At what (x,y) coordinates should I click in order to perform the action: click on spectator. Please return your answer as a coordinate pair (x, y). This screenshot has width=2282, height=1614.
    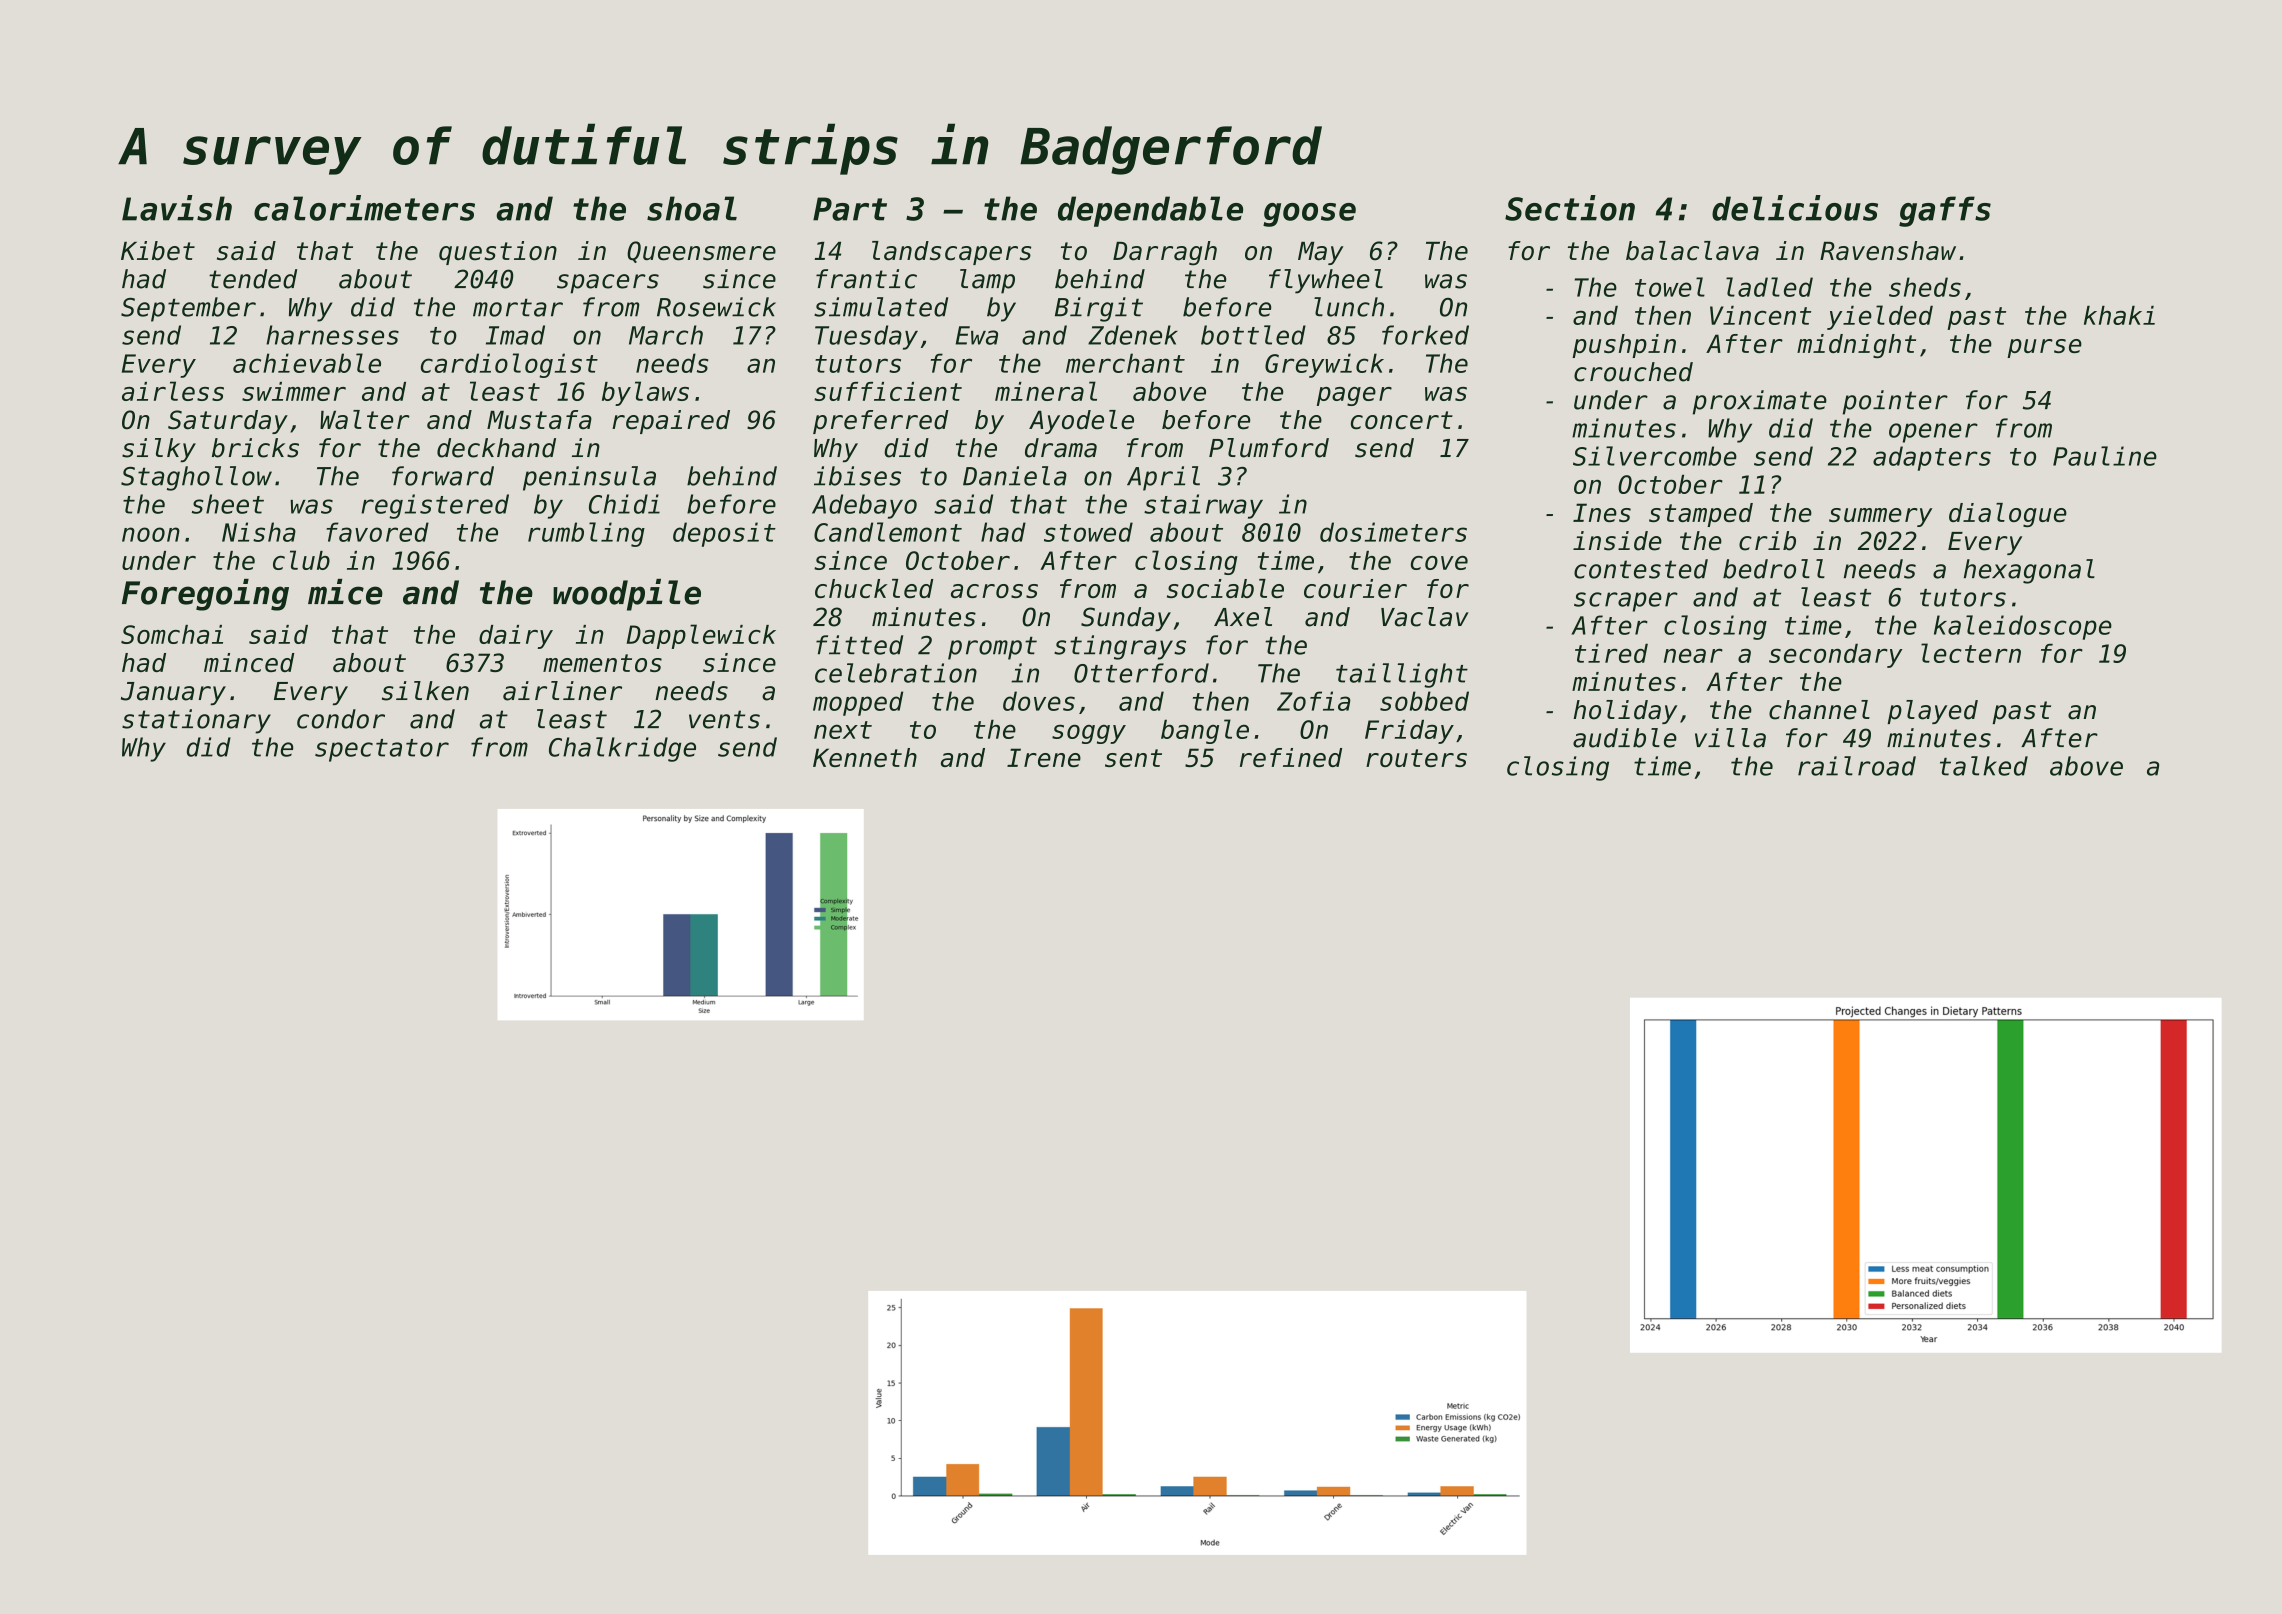
    Looking at the image, I should click on (382, 750).
